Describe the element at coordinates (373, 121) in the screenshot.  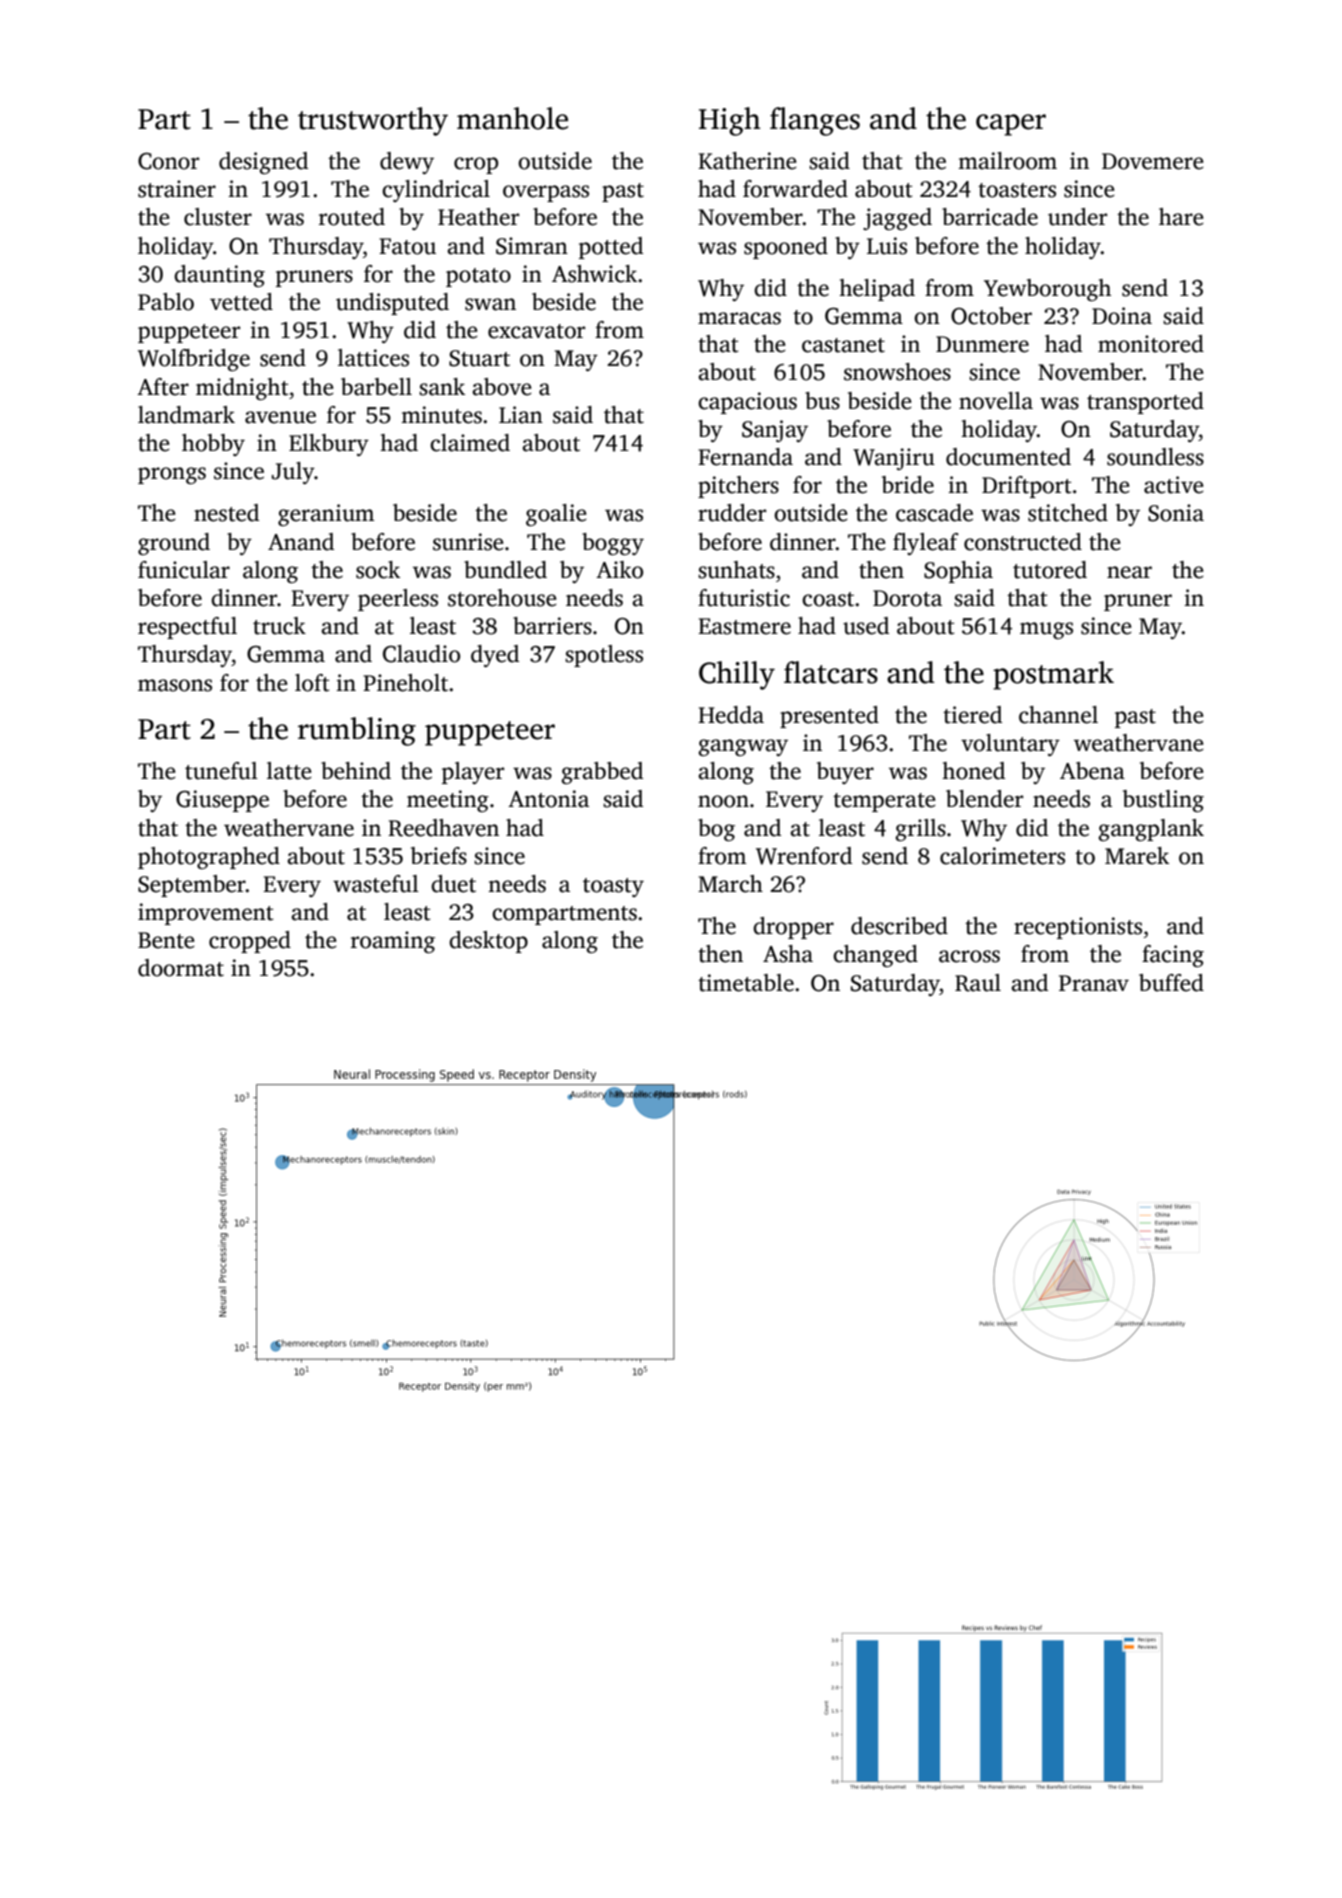
I see `trustworthy` at that location.
